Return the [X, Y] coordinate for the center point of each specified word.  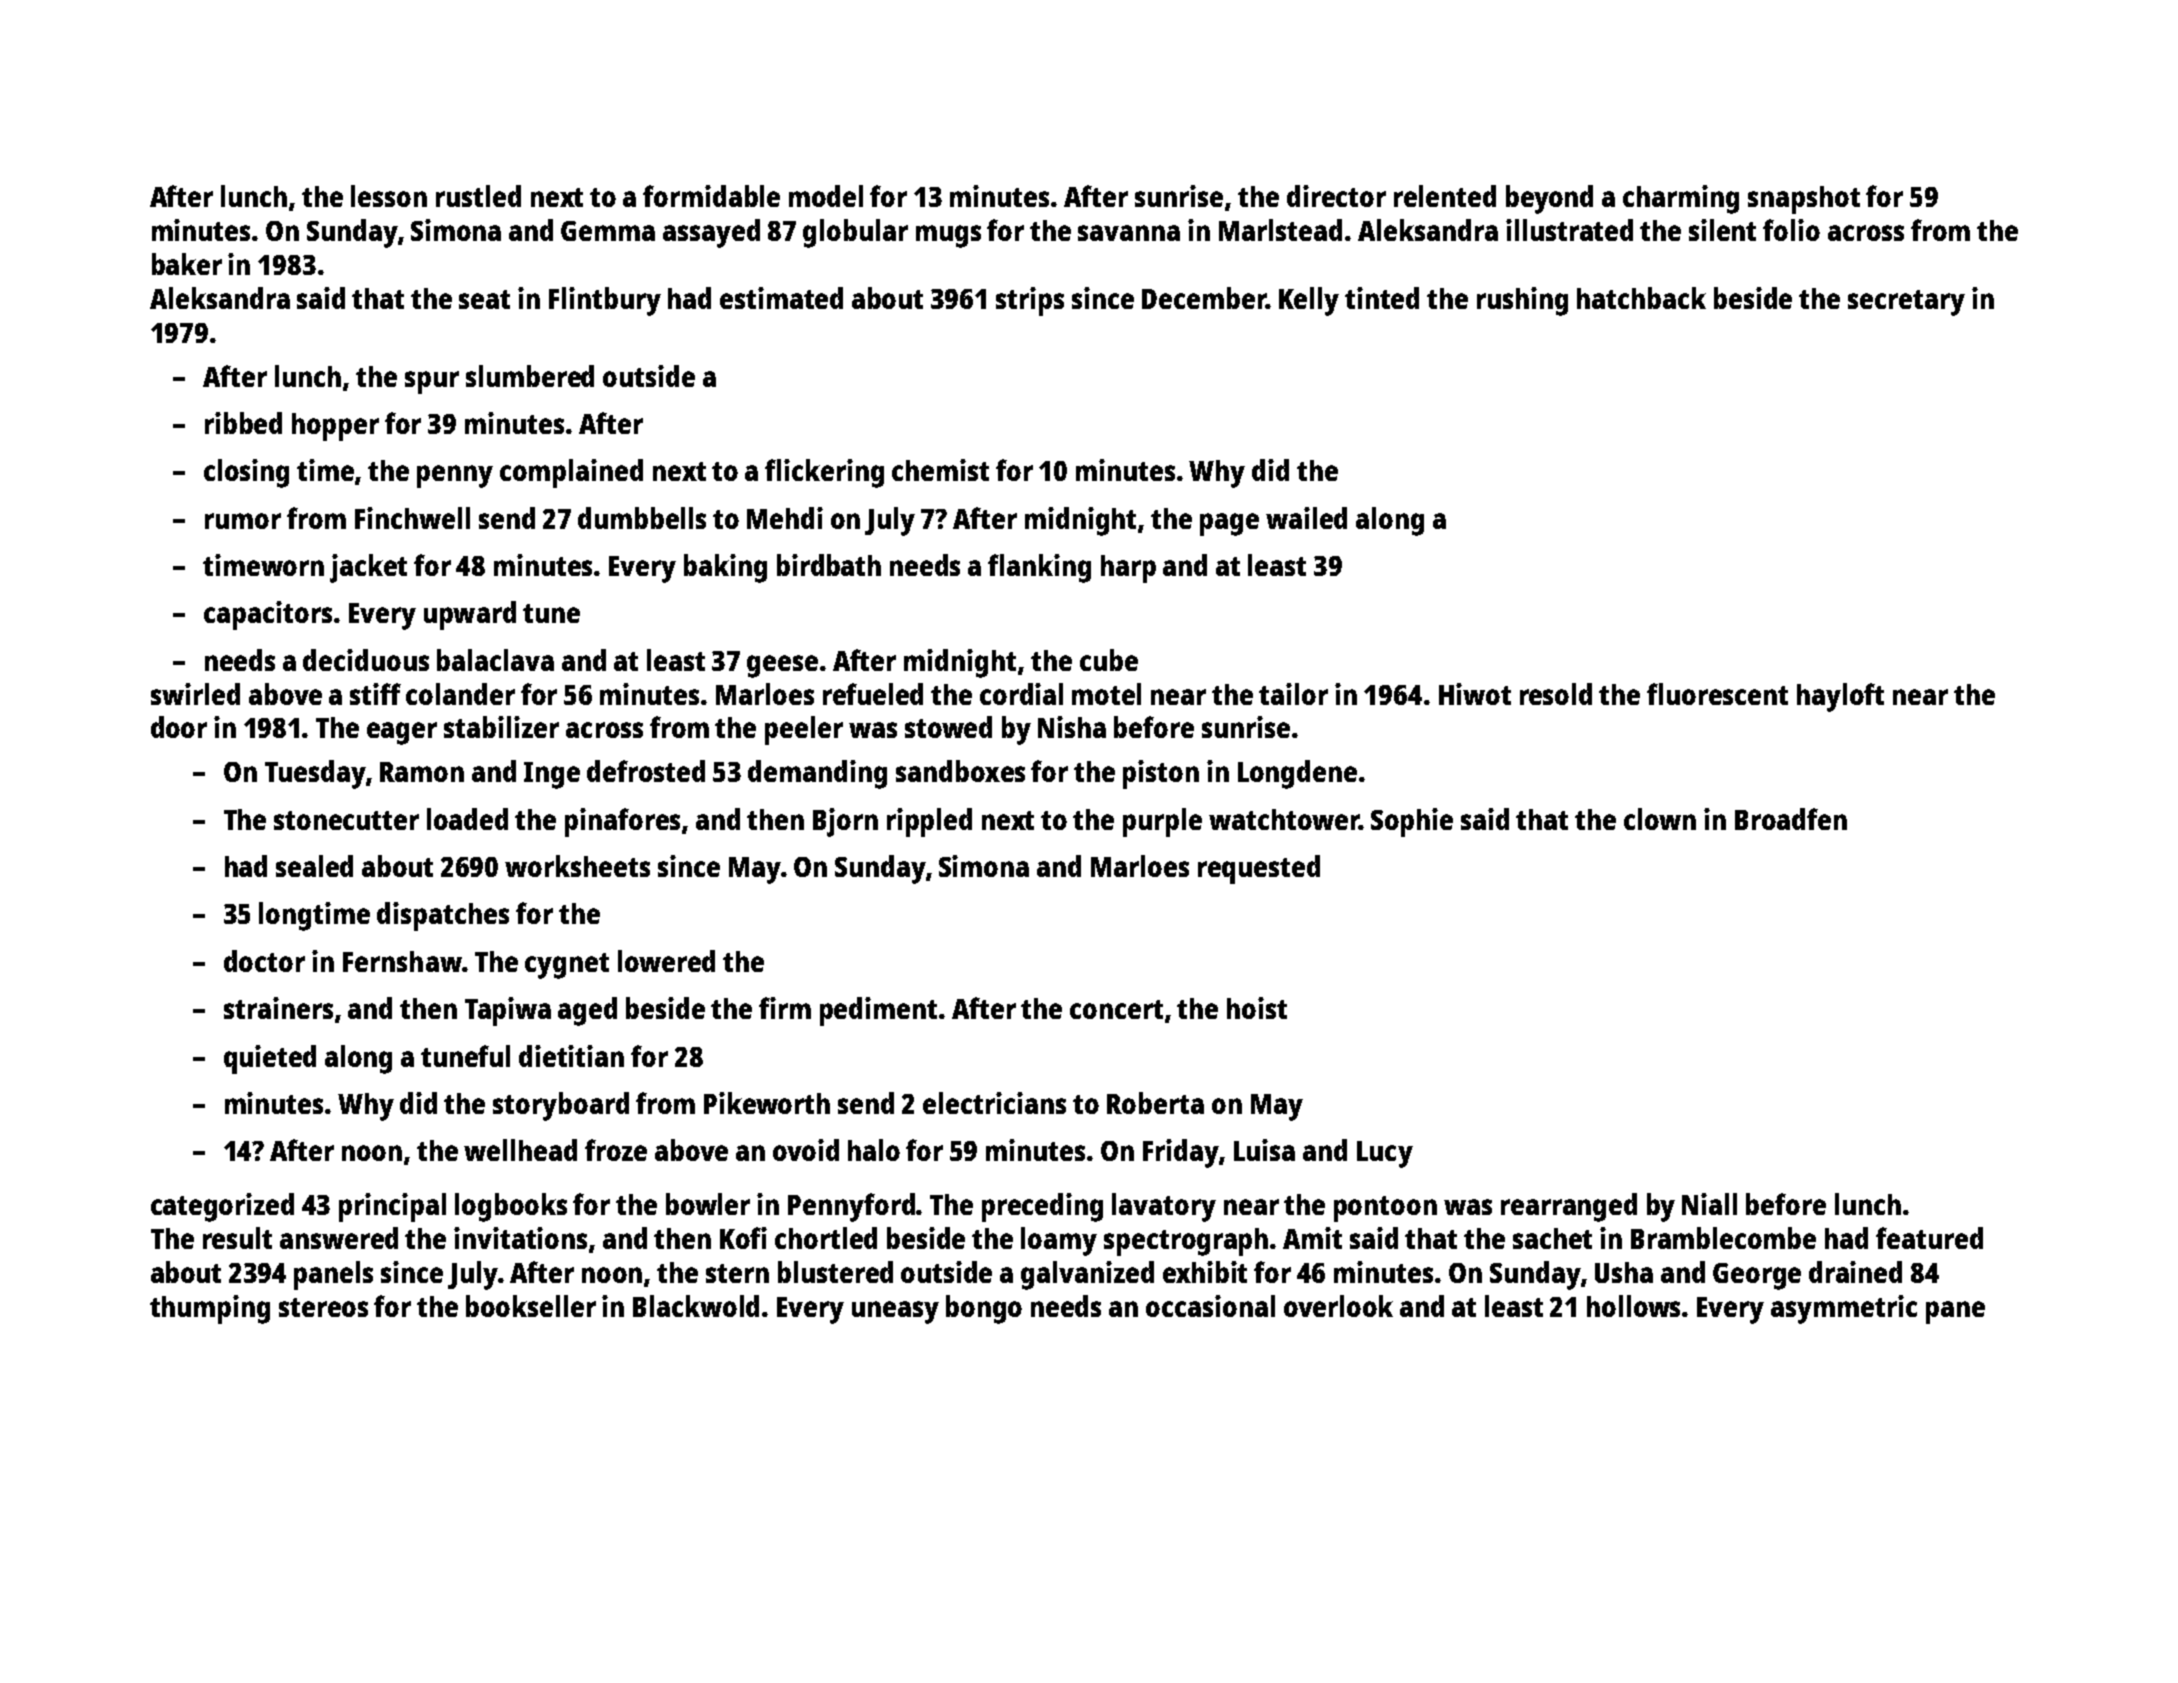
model [826, 196]
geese [782, 666]
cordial [1021, 694]
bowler [708, 1204]
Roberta [1155, 1103]
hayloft [1840, 697]
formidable [711, 196]
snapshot [1804, 200]
